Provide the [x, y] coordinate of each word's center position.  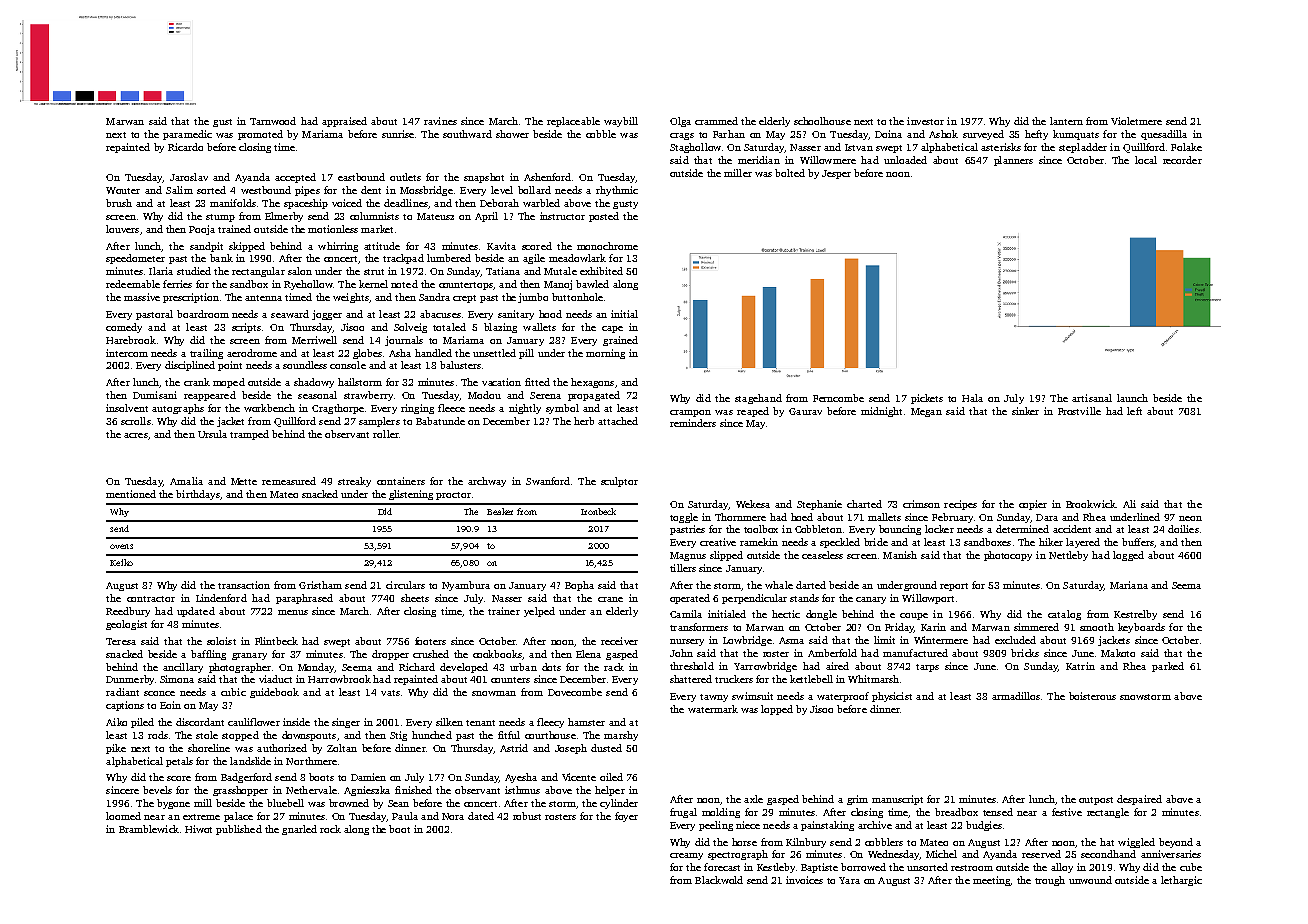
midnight [881, 412]
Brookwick [1090, 504]
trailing [206, 354]
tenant [480, 723]
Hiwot [198, 829]
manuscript [897, 800]
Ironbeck [598, 511]
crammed [716, 121]
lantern [1066, 121]
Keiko [121, 562]
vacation [501, 382]
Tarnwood [273, 121]
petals [179, 762]
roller [386, 434]
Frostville [1079, 411]
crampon [690, 413]
